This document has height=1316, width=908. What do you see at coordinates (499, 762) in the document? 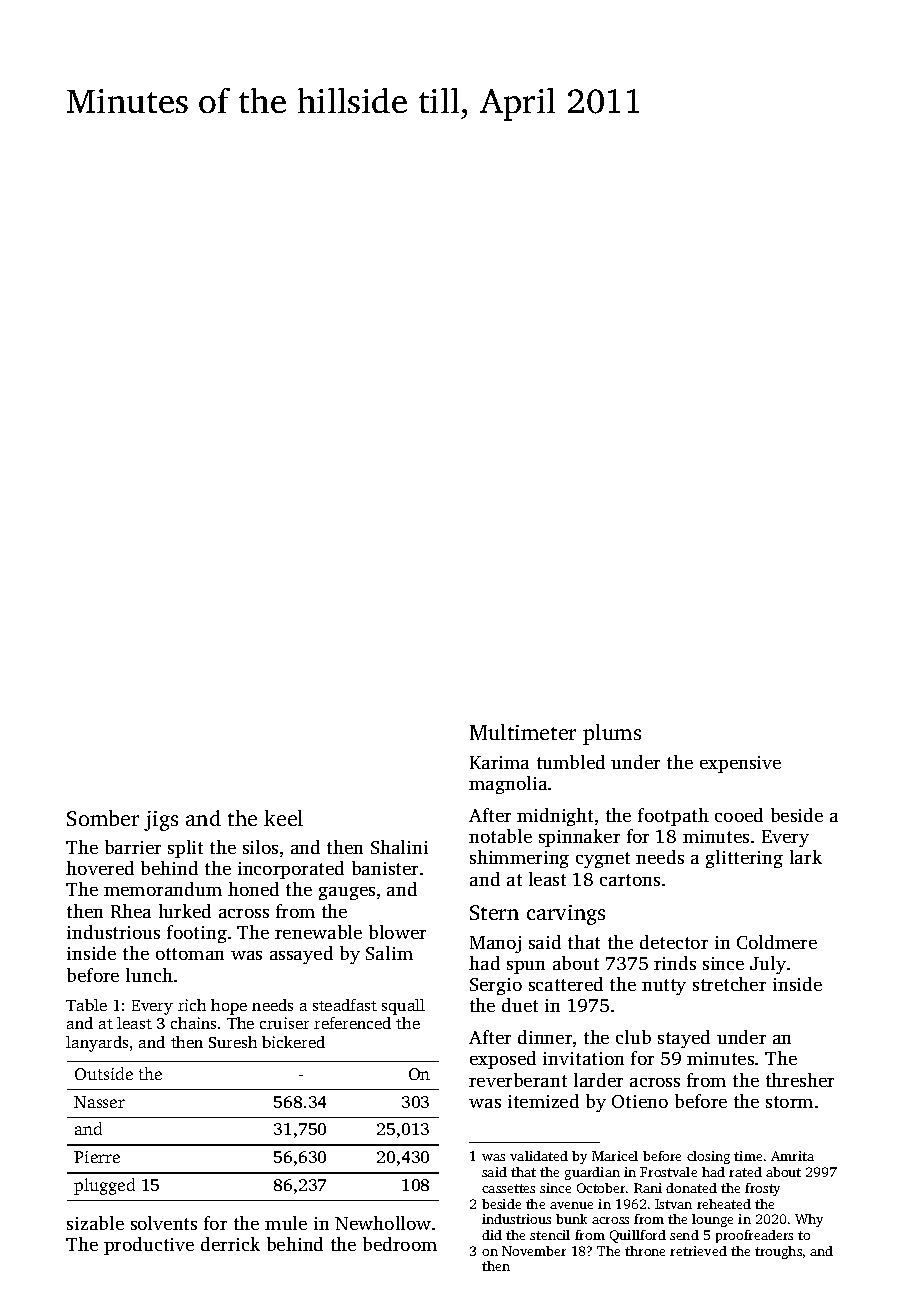
I see `Karima` at bounding box center [499, 762].
